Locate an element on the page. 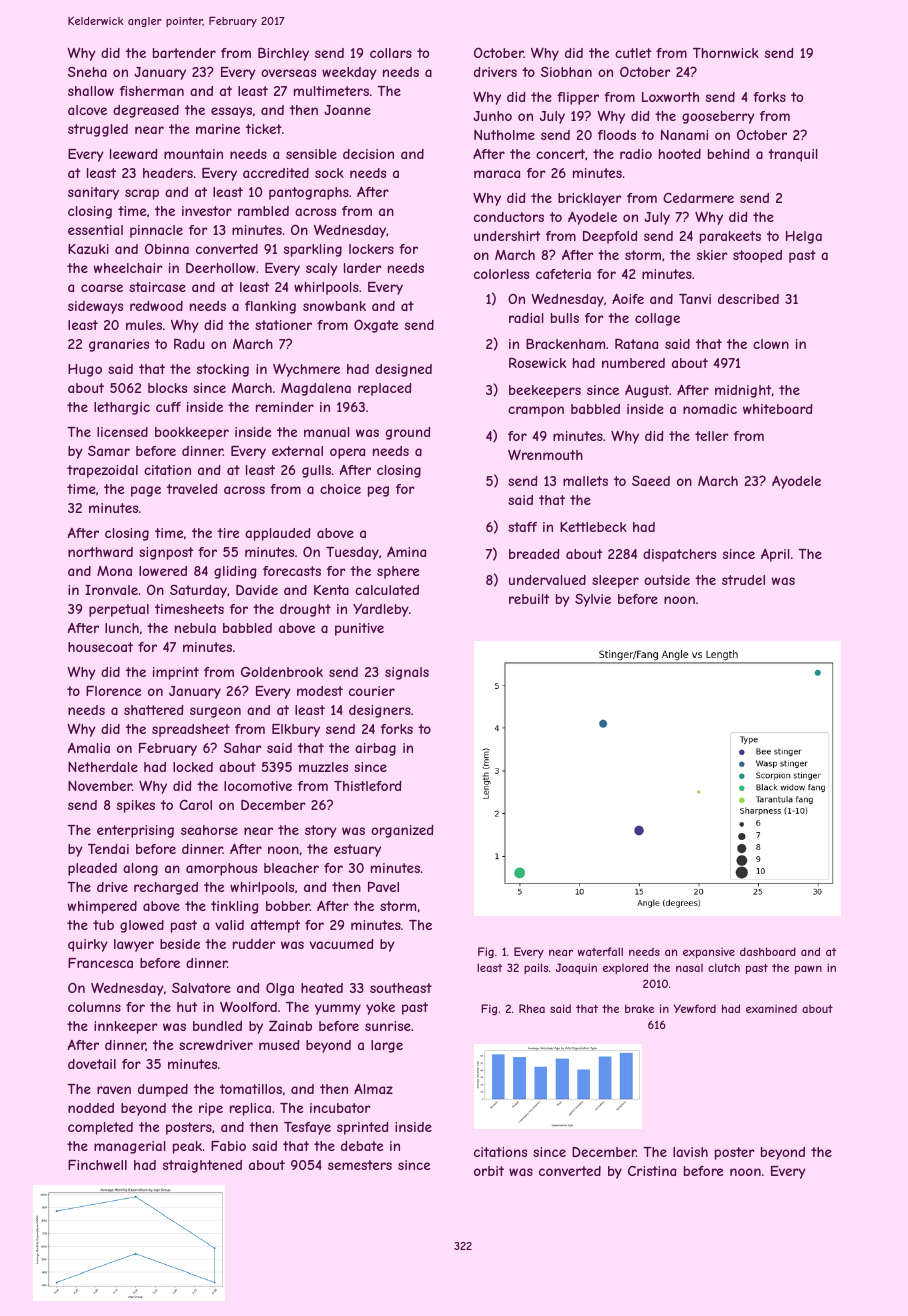  airbag is located at coordinates (375, 749).
